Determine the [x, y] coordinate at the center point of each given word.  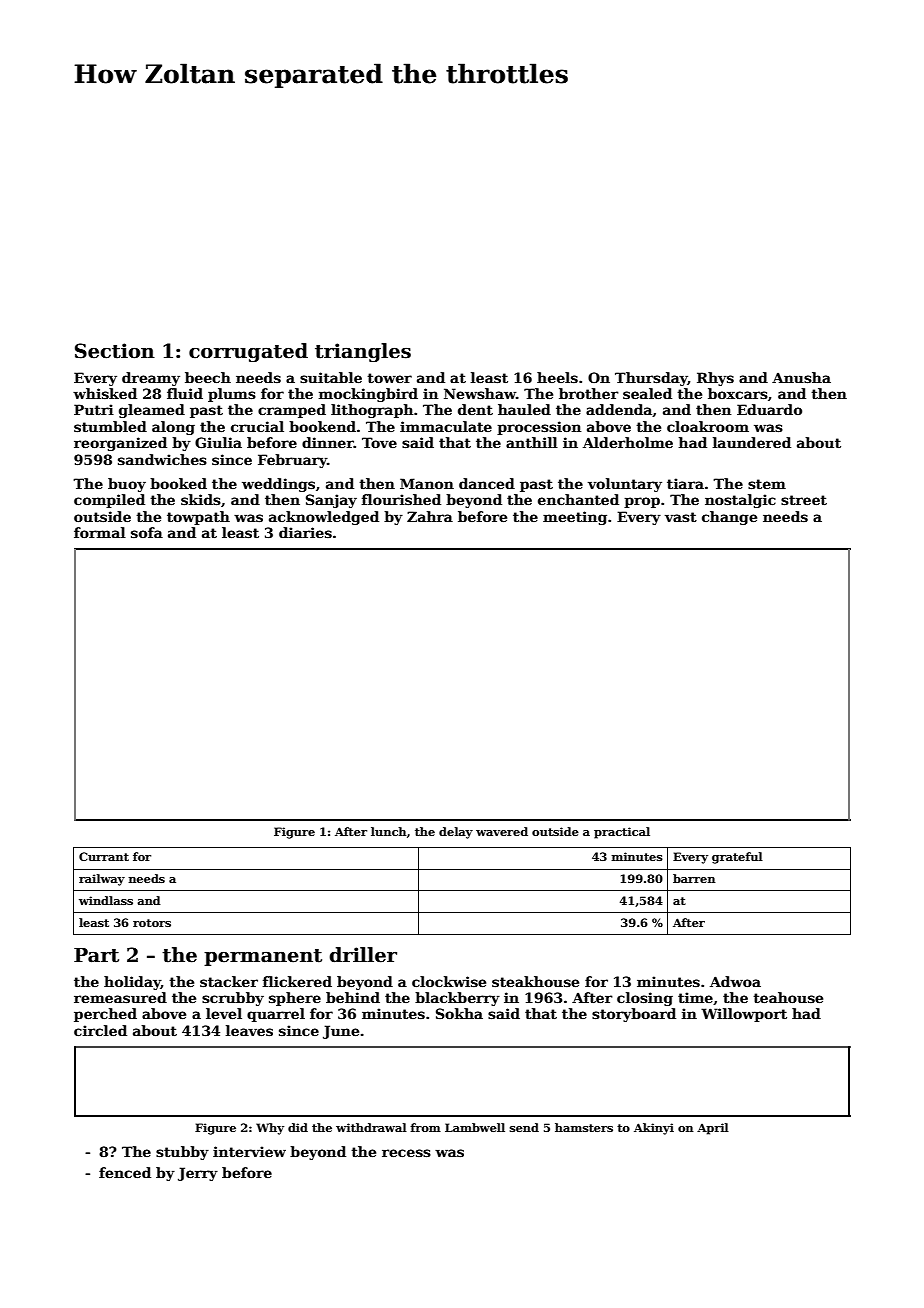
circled [100, 1030]
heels [557, 377]
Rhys [715, 379]
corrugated [248, 352]
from [425, 1127]
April [713, 1129]
